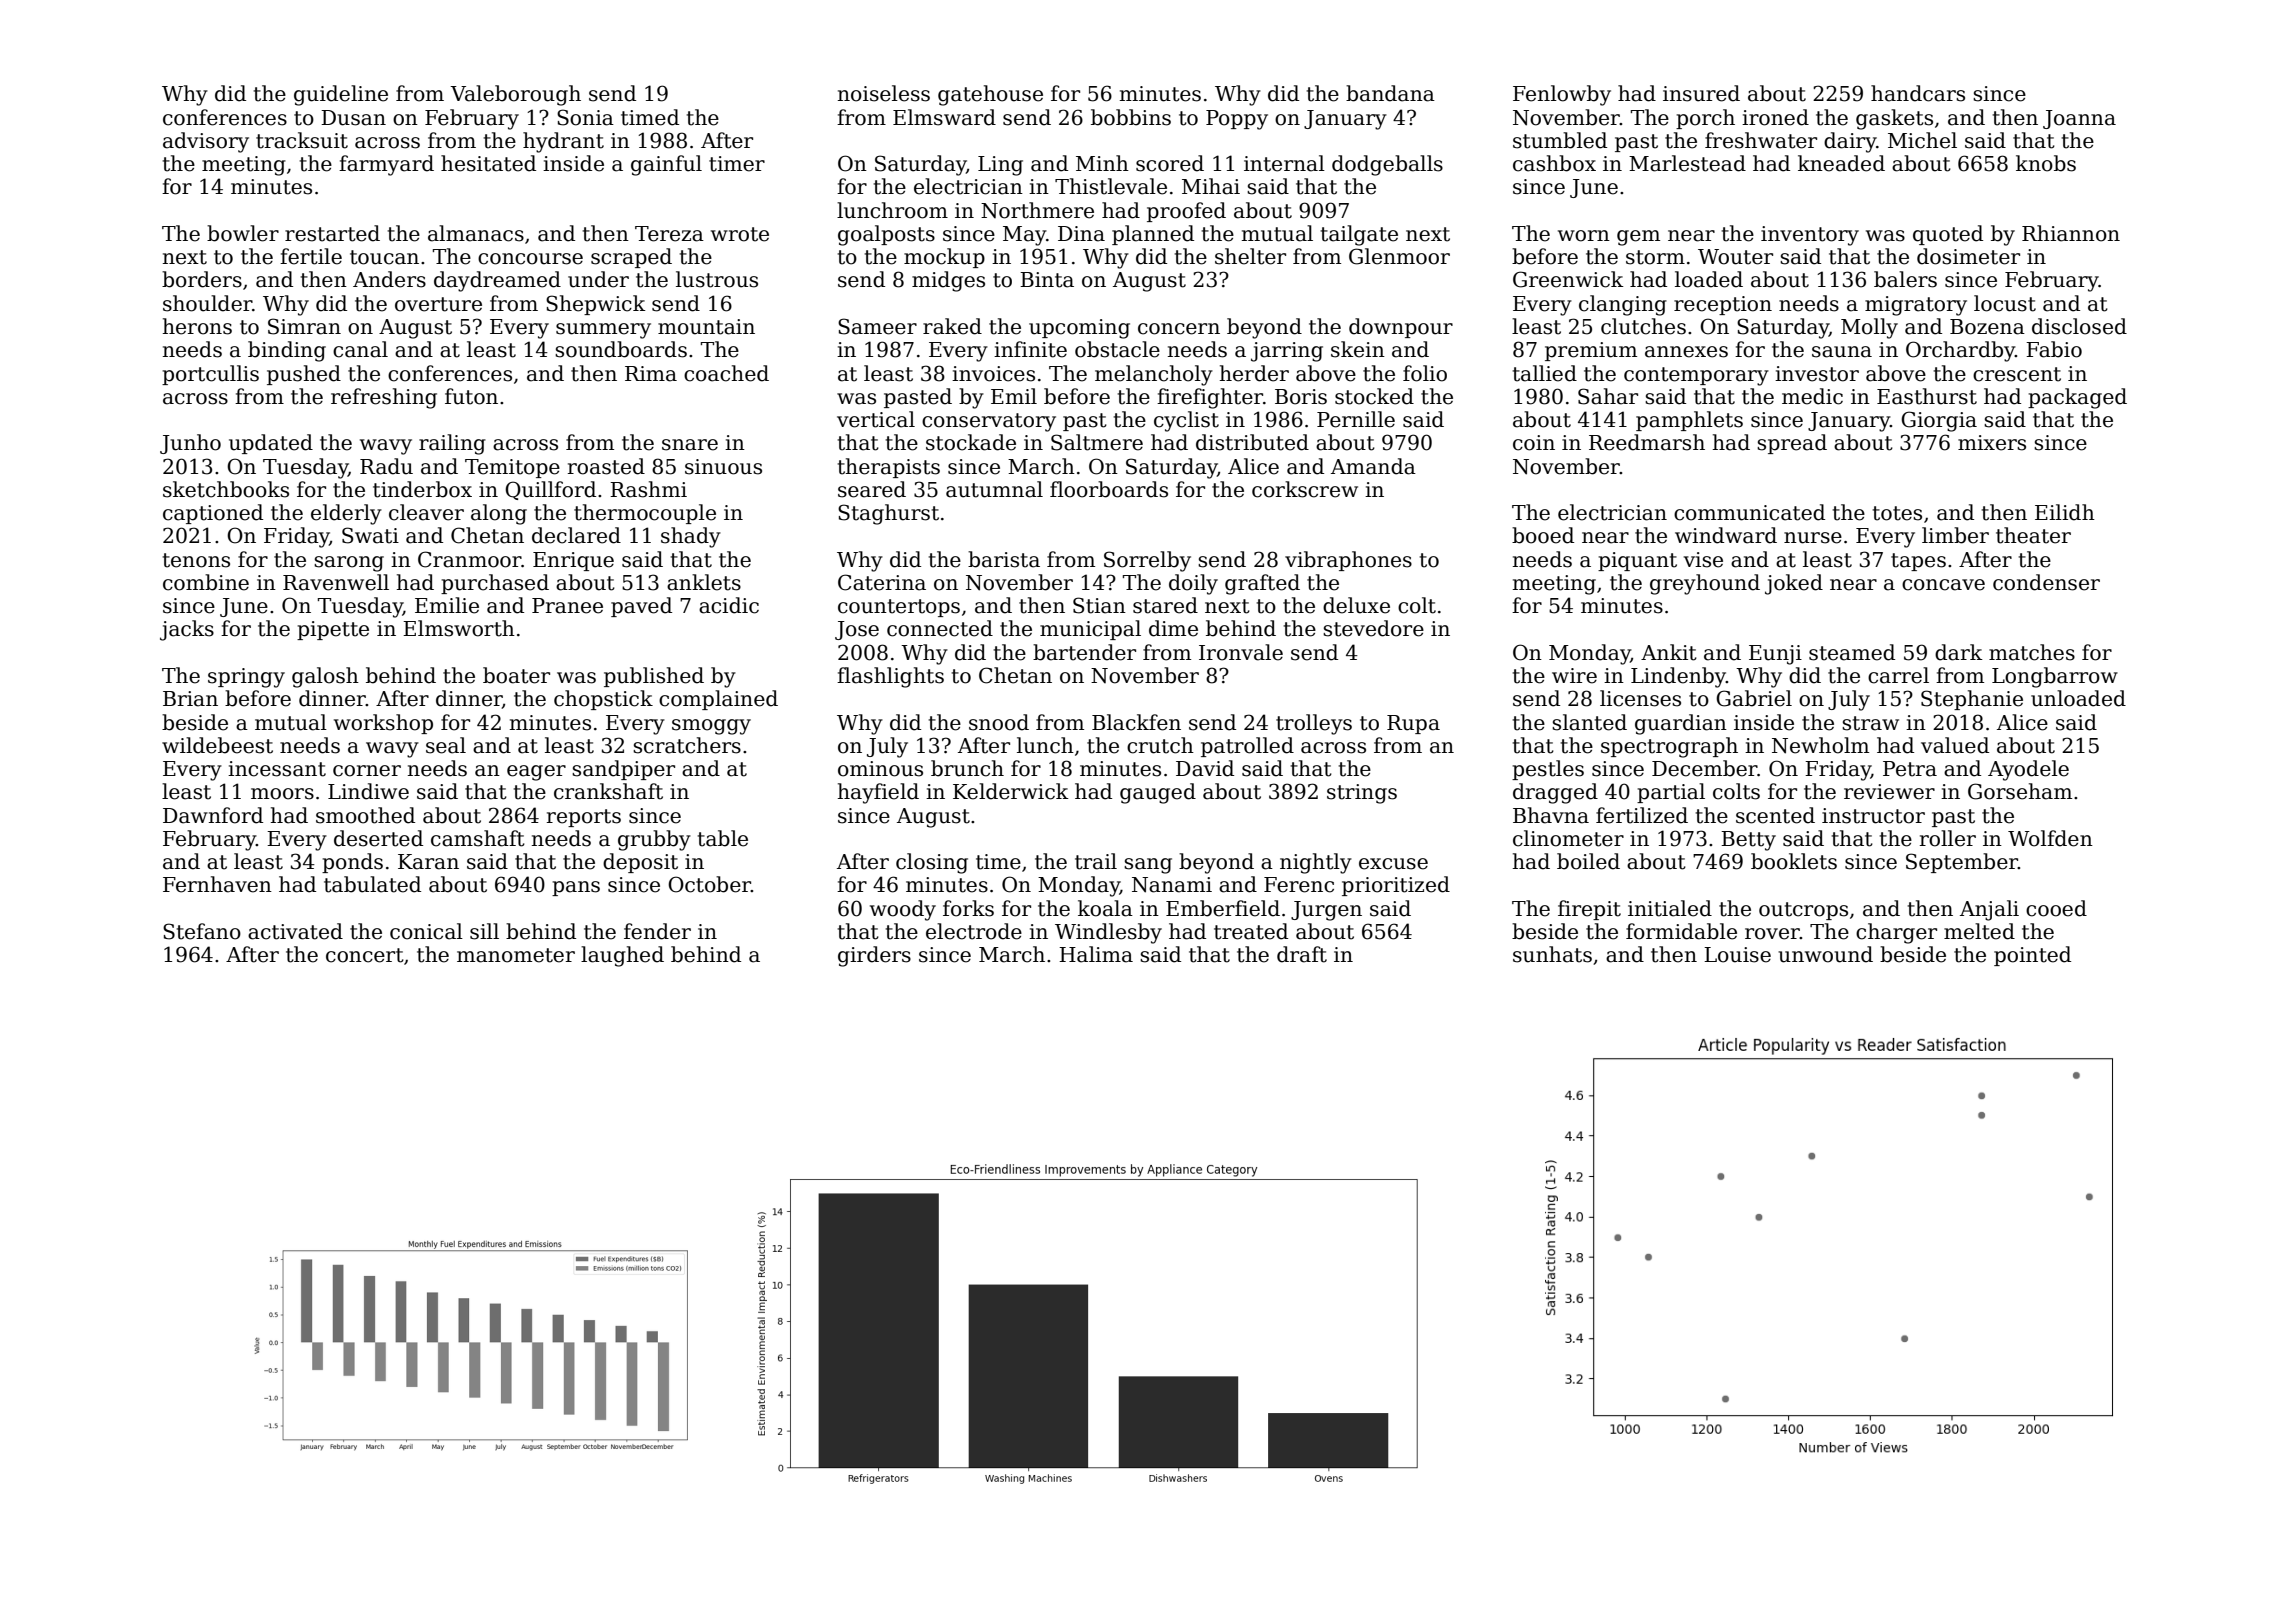 The width and height of the page is (2292, 1620). What do you see at coordinates (2071, 233) in the page?
I see `Rhiannon` at bounding box center [2071, 233].
